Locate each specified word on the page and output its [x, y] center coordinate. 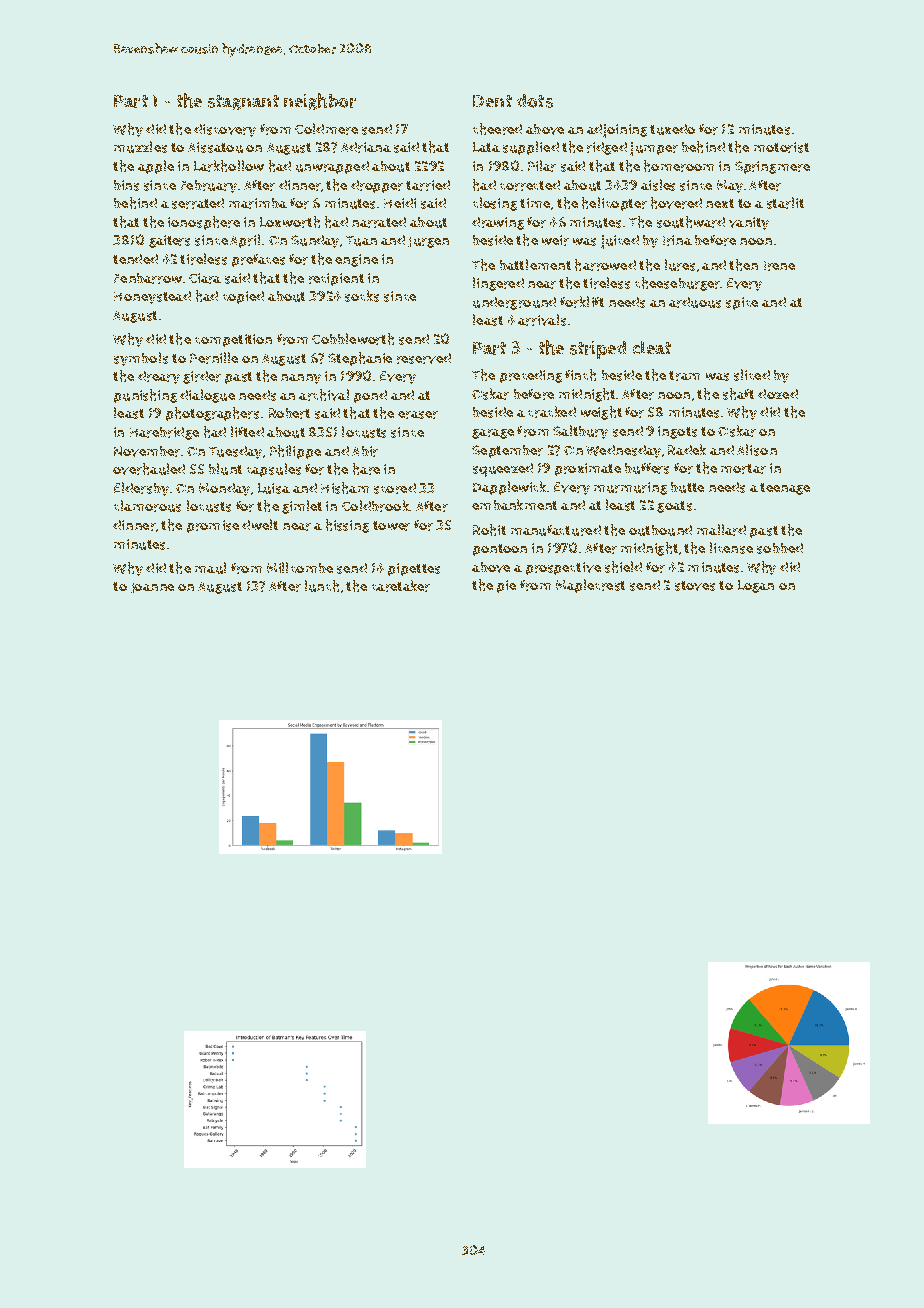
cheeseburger [677, 284]
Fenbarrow [148, 278]
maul [210, 568]
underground [514, 303]
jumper [654, 149]
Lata [486, 147]
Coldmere [326, 129]
